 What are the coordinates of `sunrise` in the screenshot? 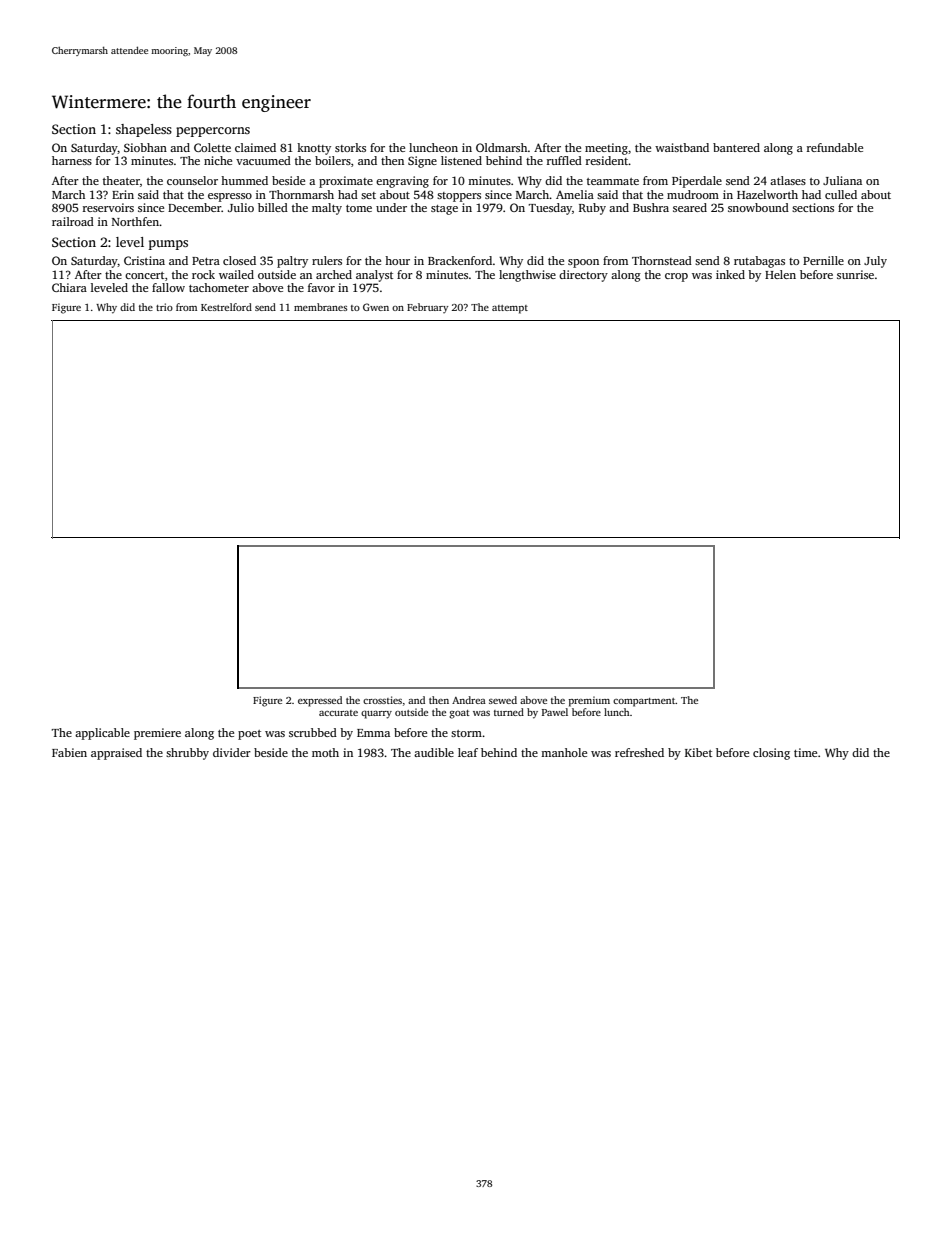 It's located at (855, 274).
